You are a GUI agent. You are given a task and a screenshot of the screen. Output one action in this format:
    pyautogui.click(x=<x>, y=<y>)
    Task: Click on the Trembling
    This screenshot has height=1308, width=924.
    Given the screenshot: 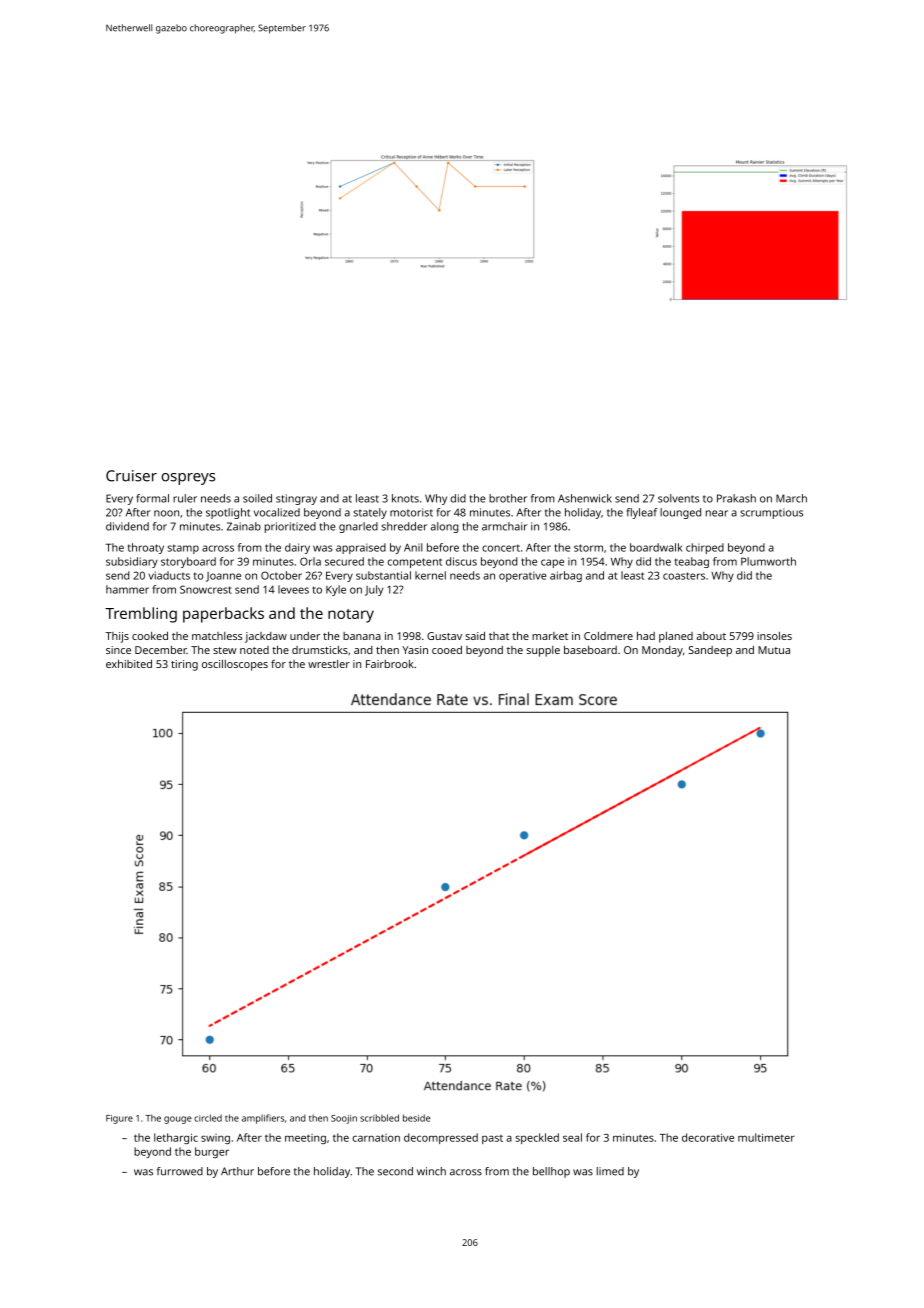 What is the action you would take?
    pyautogui.click(x=141, y=615)
